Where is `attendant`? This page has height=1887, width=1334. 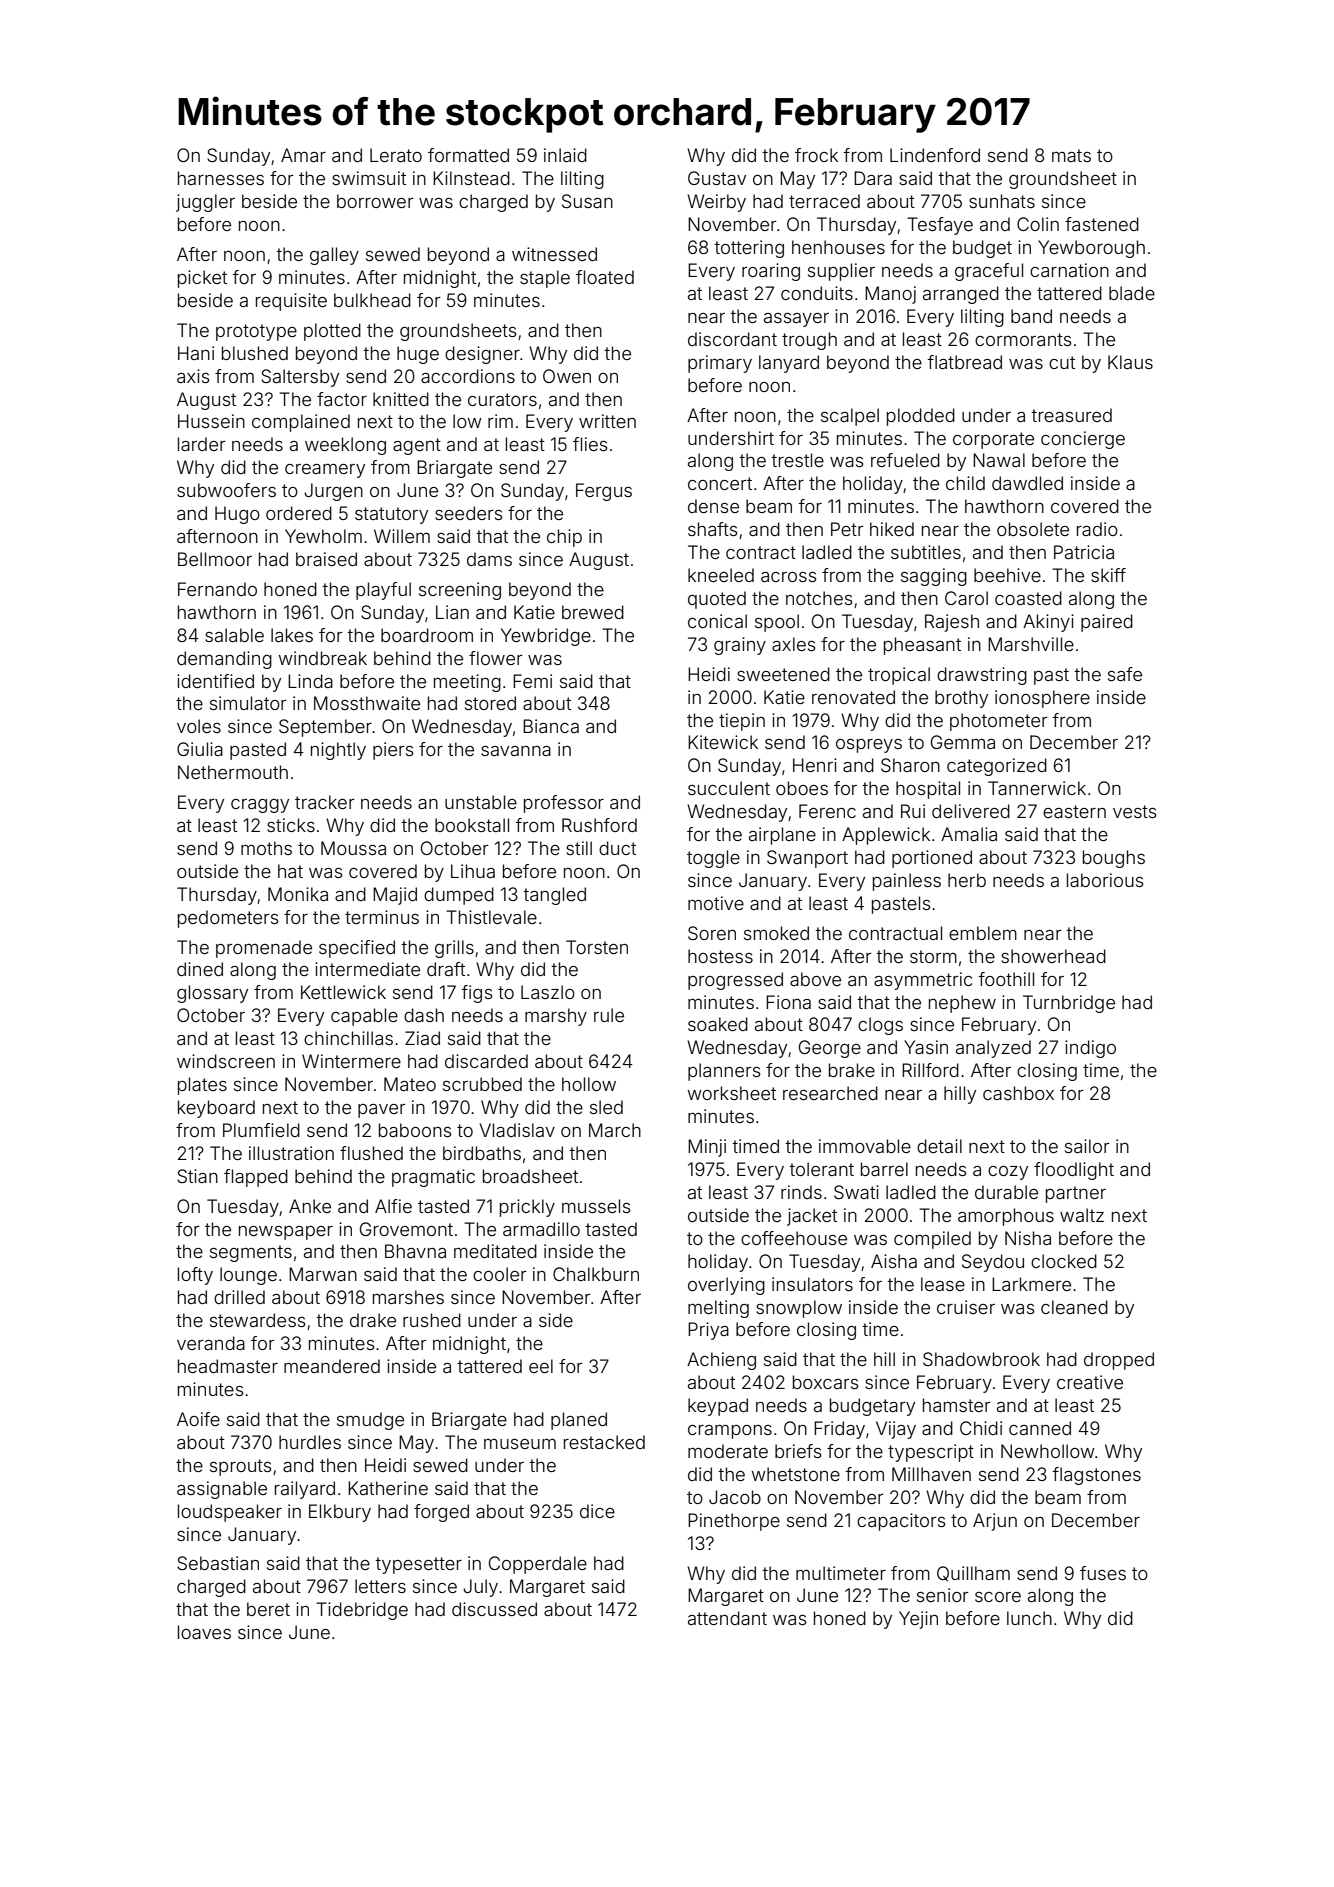
attendant is located at coordinates (727, 1618).
